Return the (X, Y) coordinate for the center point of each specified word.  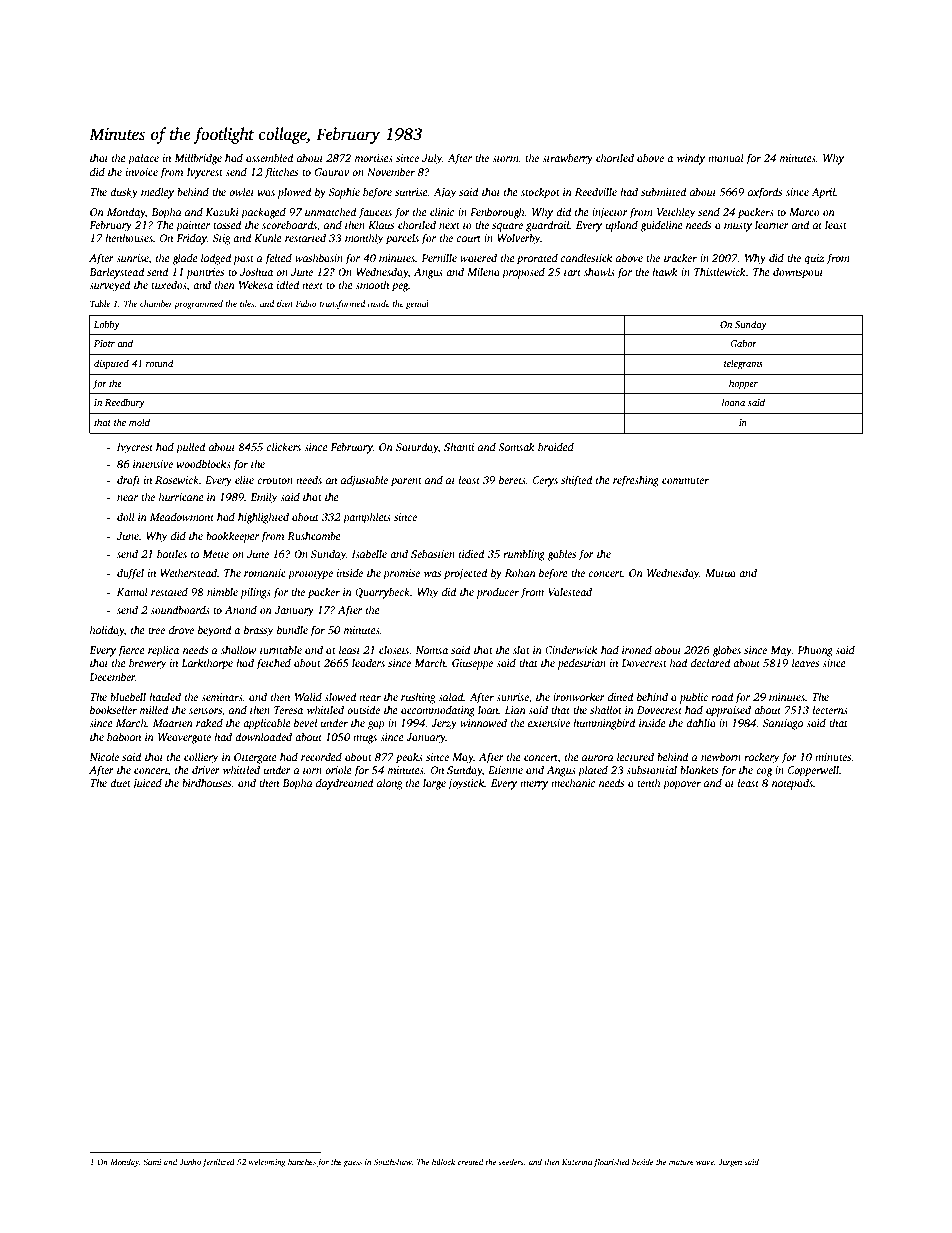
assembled (270, 157)
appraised (728, 711)
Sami (152, 1162)
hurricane (181, 496)
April (823, 193)
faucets (375, 213)
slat (521, 649)
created (470, 1162)
